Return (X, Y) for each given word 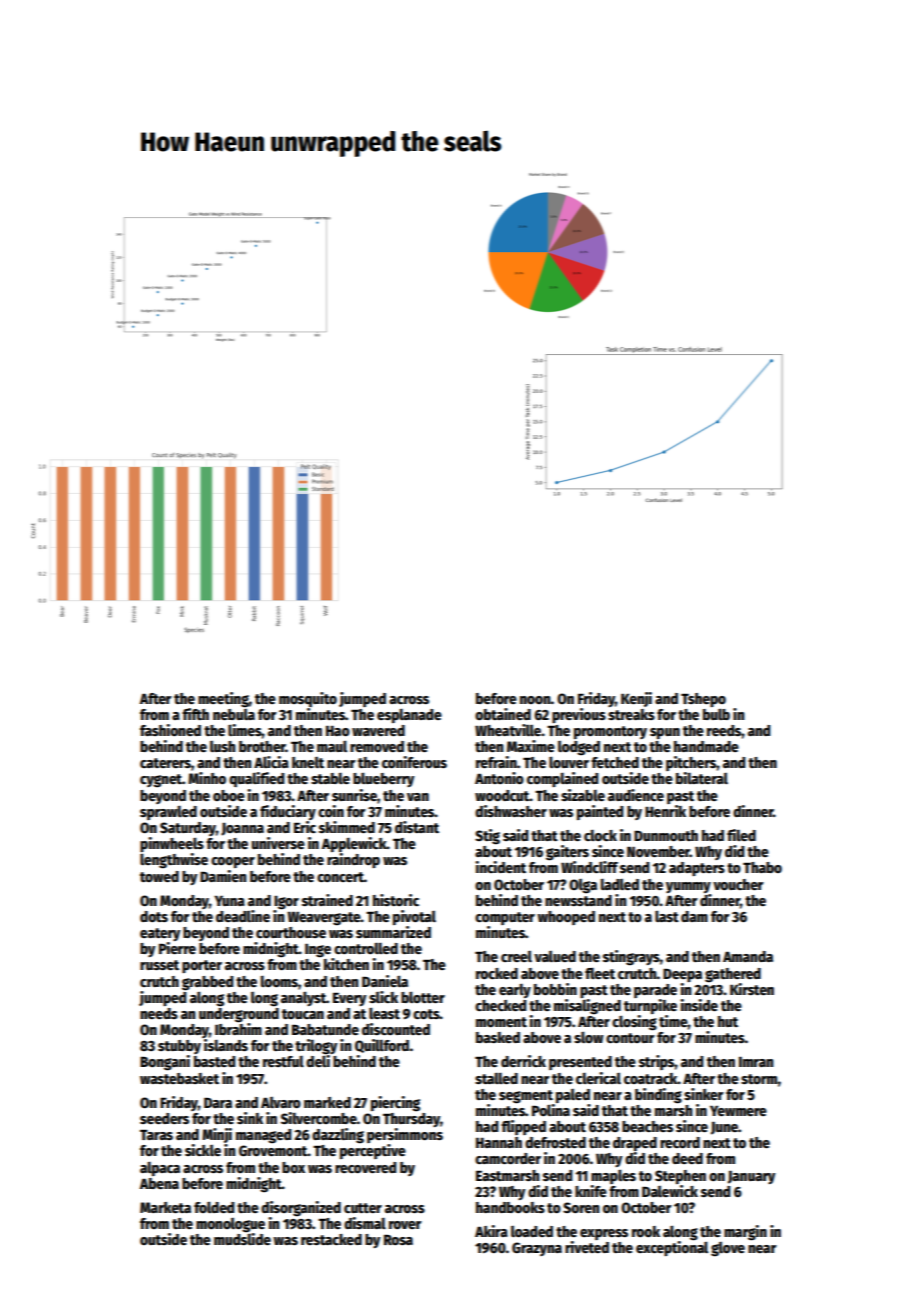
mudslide (242, 1239)
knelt (308, 762)
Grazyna (537, 1249)
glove (728, 1249)
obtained (503, 714)
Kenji (636, 699)
